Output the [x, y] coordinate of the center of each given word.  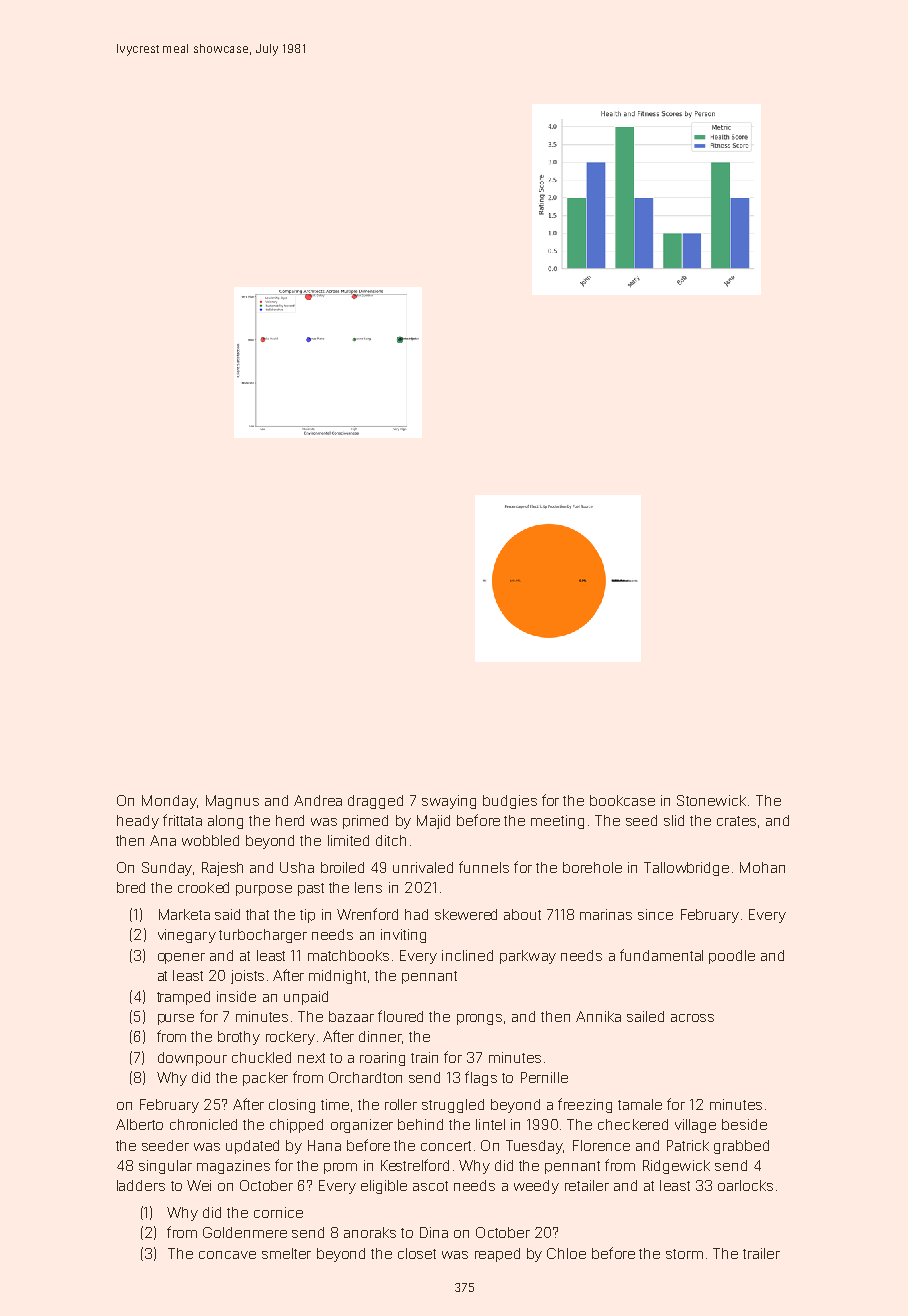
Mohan [762, 867]
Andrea [318, 800]
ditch [391, 840]
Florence [601, 1145]
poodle [732, 957]
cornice [278, 1212]
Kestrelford [415, 1165]
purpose [264, 890]
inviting [403, 936]
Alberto [139, 1124]
